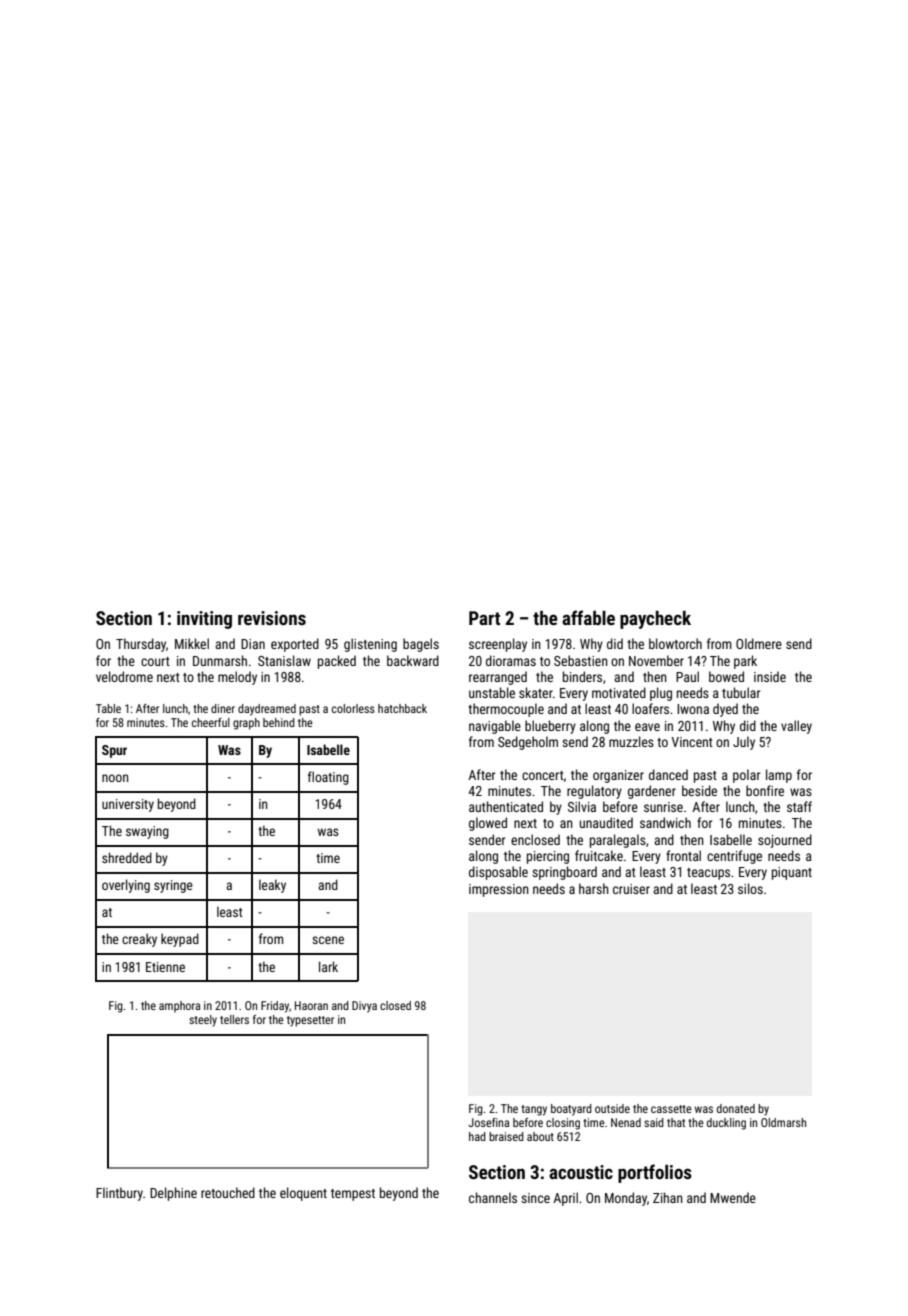 This screenshot has height=1316, width=908. What do you see at coordinates (204, 620) in the screenshot?
I see `inviting` at bounding box center [204, 620].
